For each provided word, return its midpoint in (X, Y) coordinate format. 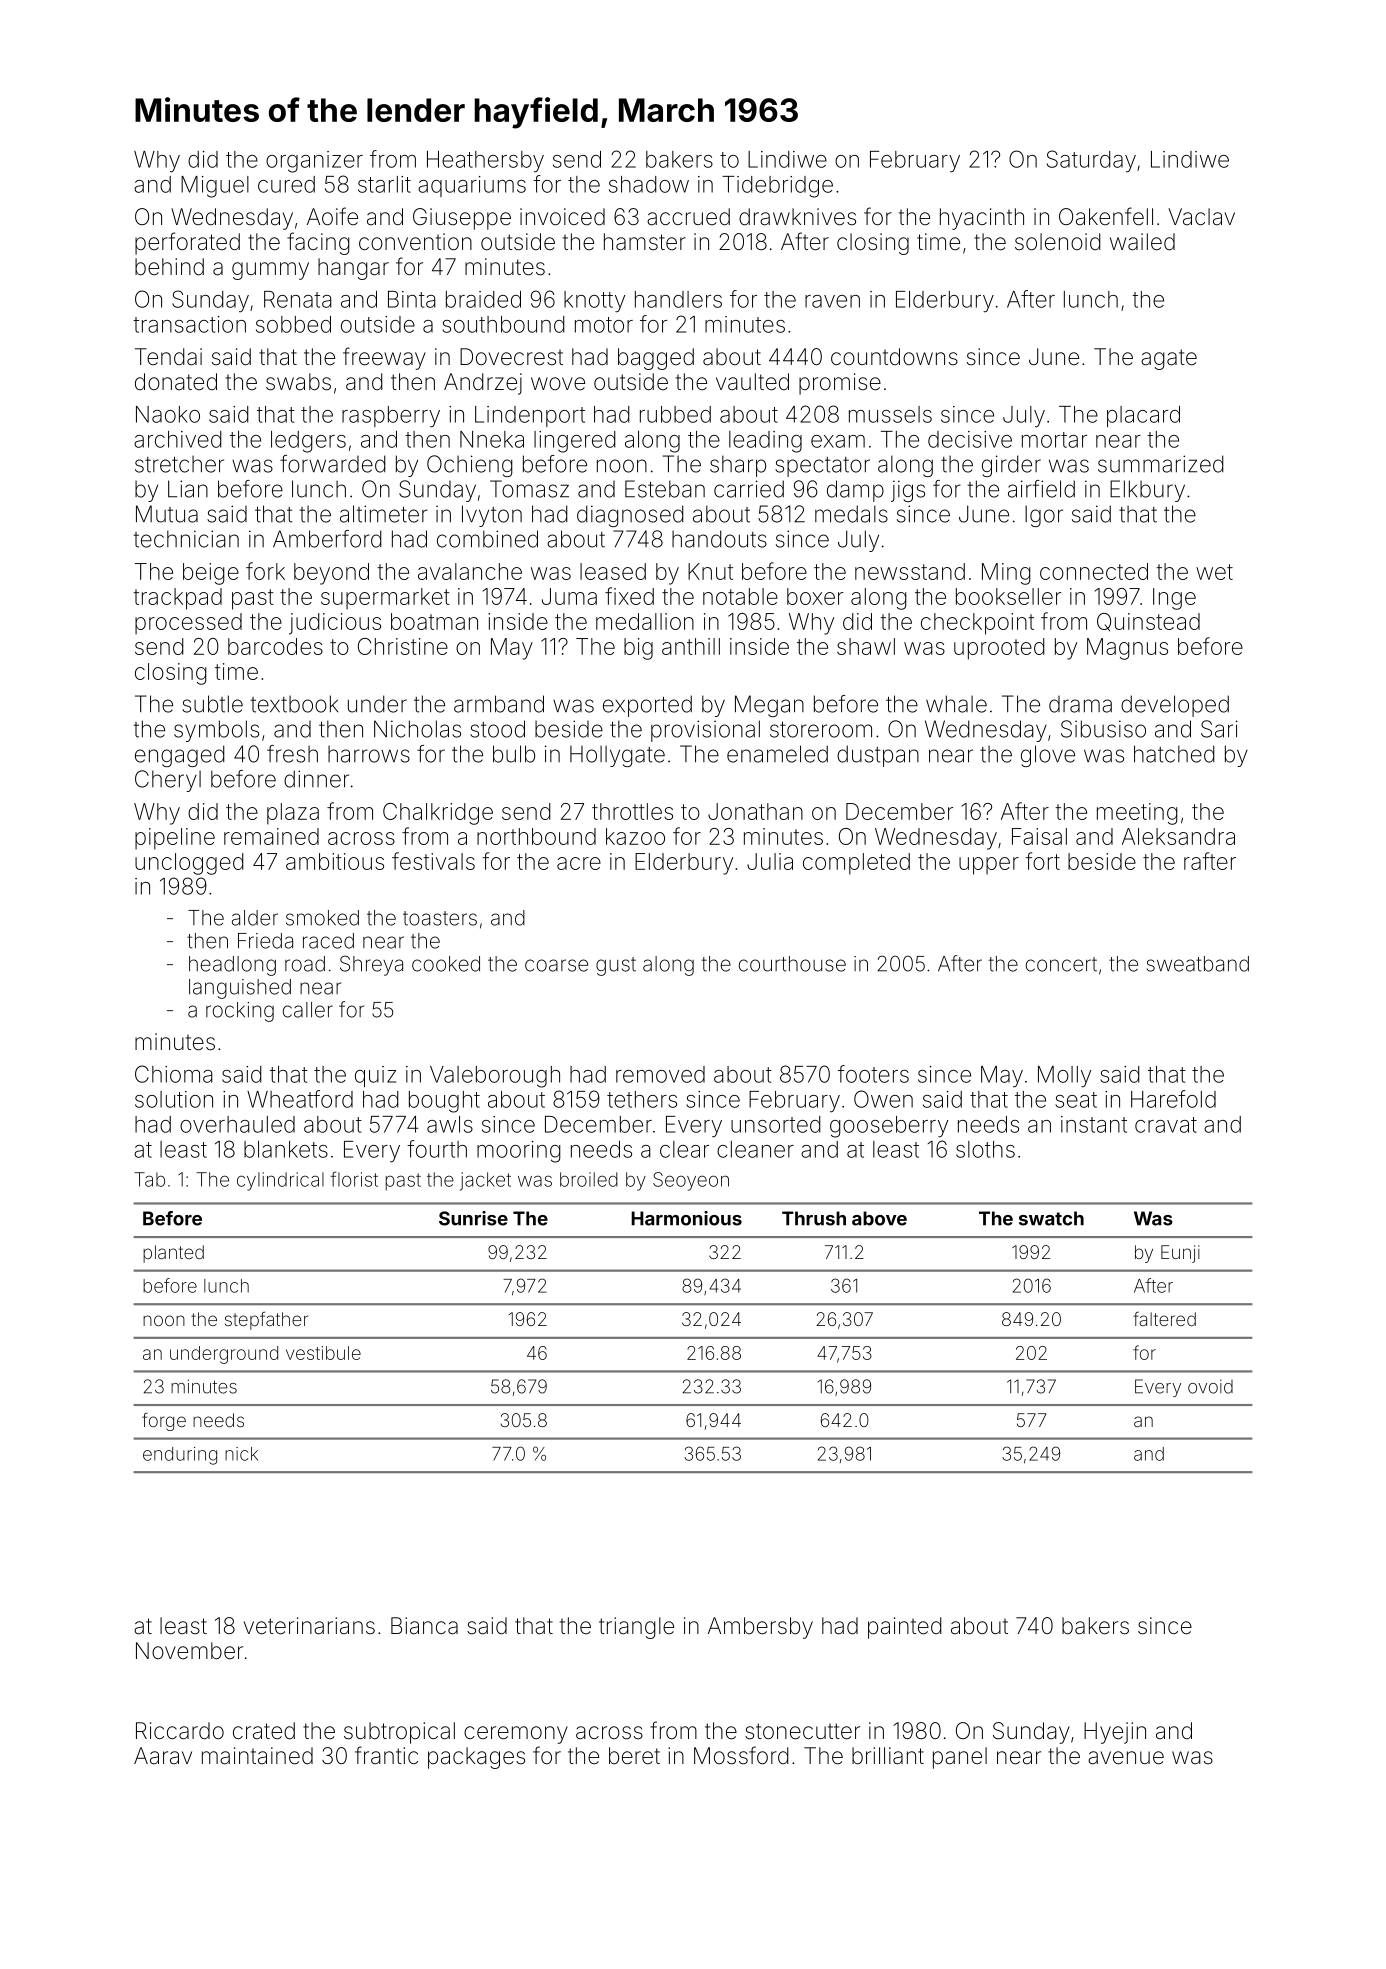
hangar (353, 269)
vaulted (752, 382)
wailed (1142, 242)
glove (1048, 756)
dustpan (878, 756)
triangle (636, 1628)
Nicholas (417, 729)
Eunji (1180, 1254)
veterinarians (309, 1626)
